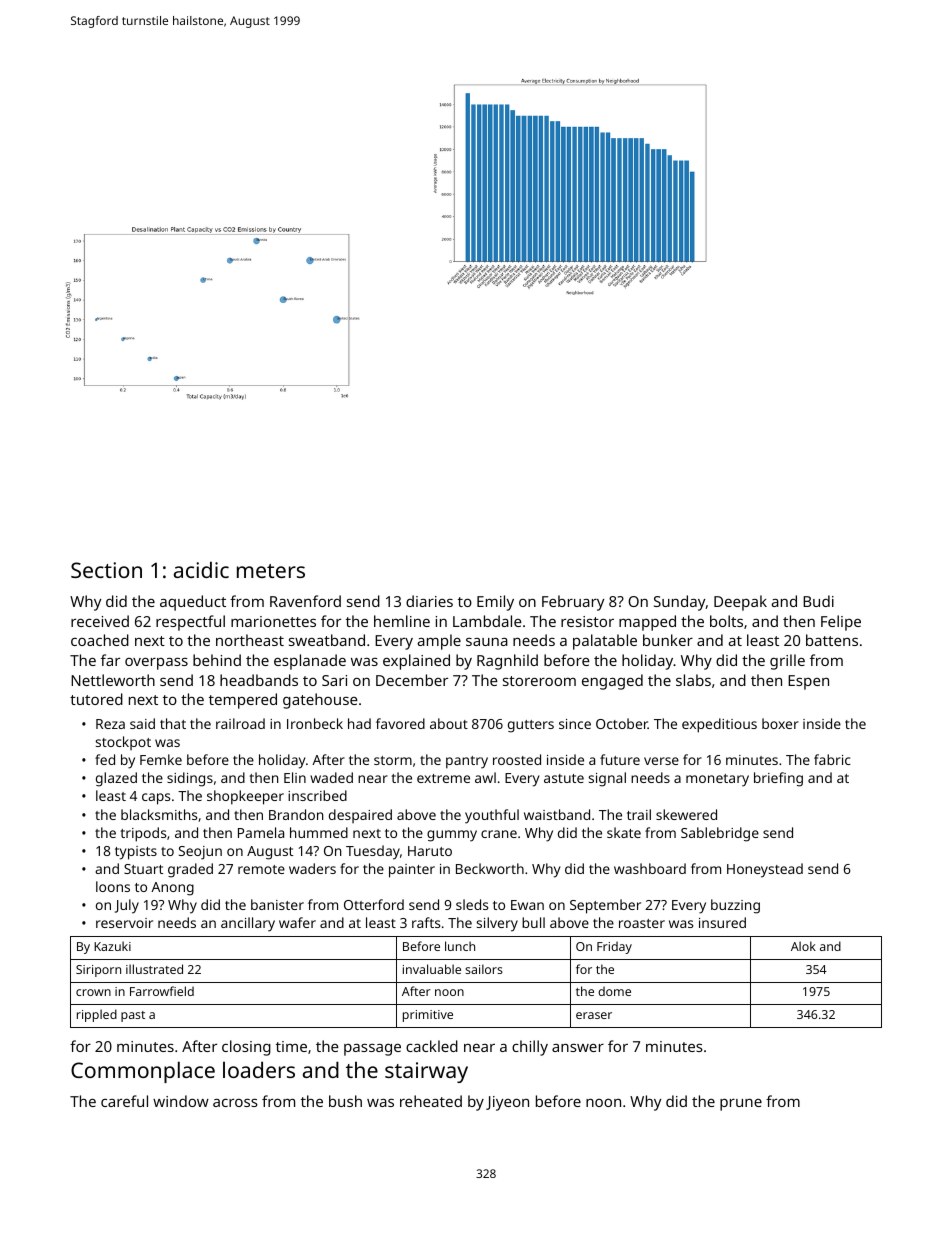  I want to click on waders, so click(312, 868).
